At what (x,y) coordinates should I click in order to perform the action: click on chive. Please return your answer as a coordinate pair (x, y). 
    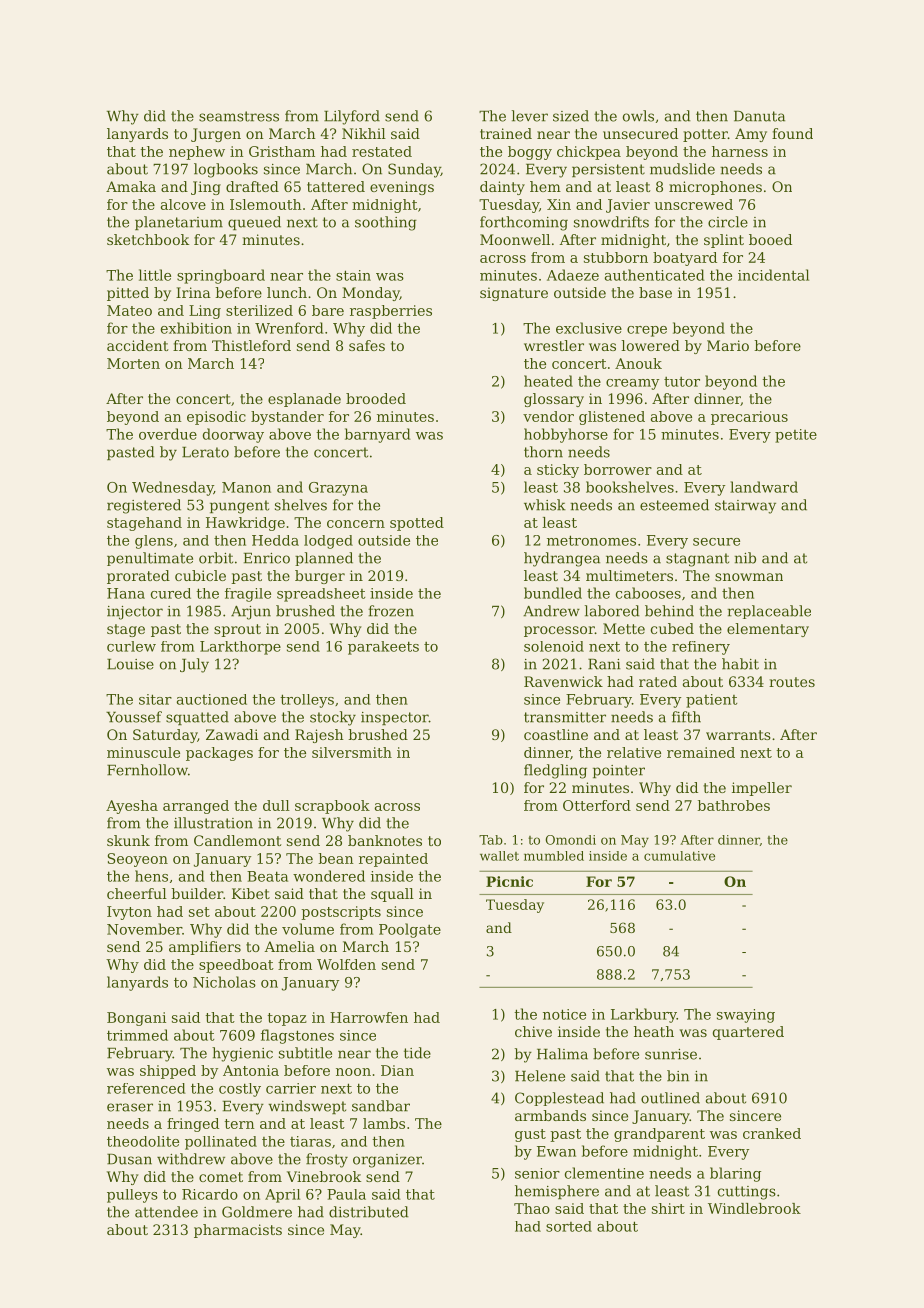
    Looking at the image, I should click on (533, 1031).
